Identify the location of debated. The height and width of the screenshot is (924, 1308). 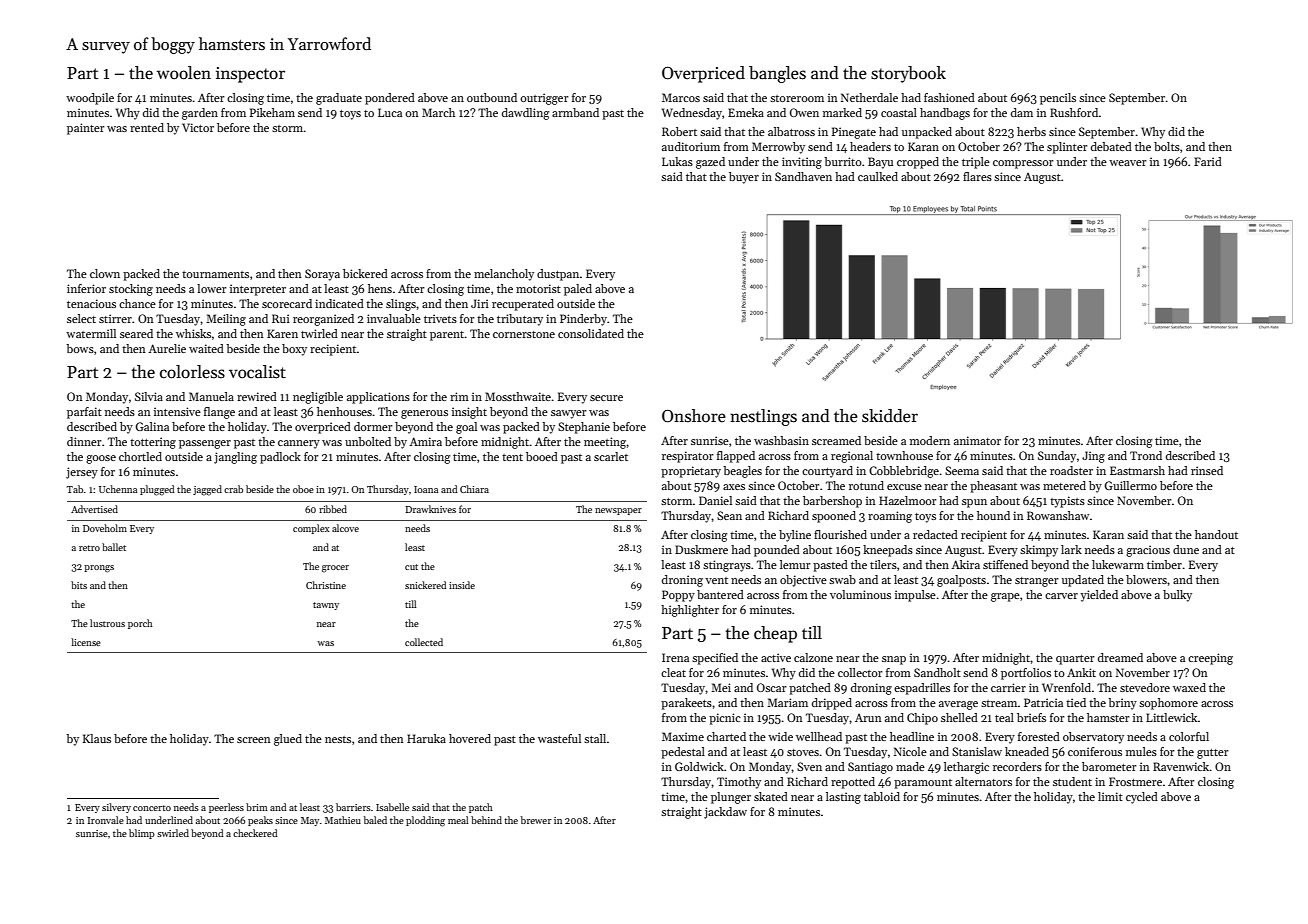
(1111, 146).
